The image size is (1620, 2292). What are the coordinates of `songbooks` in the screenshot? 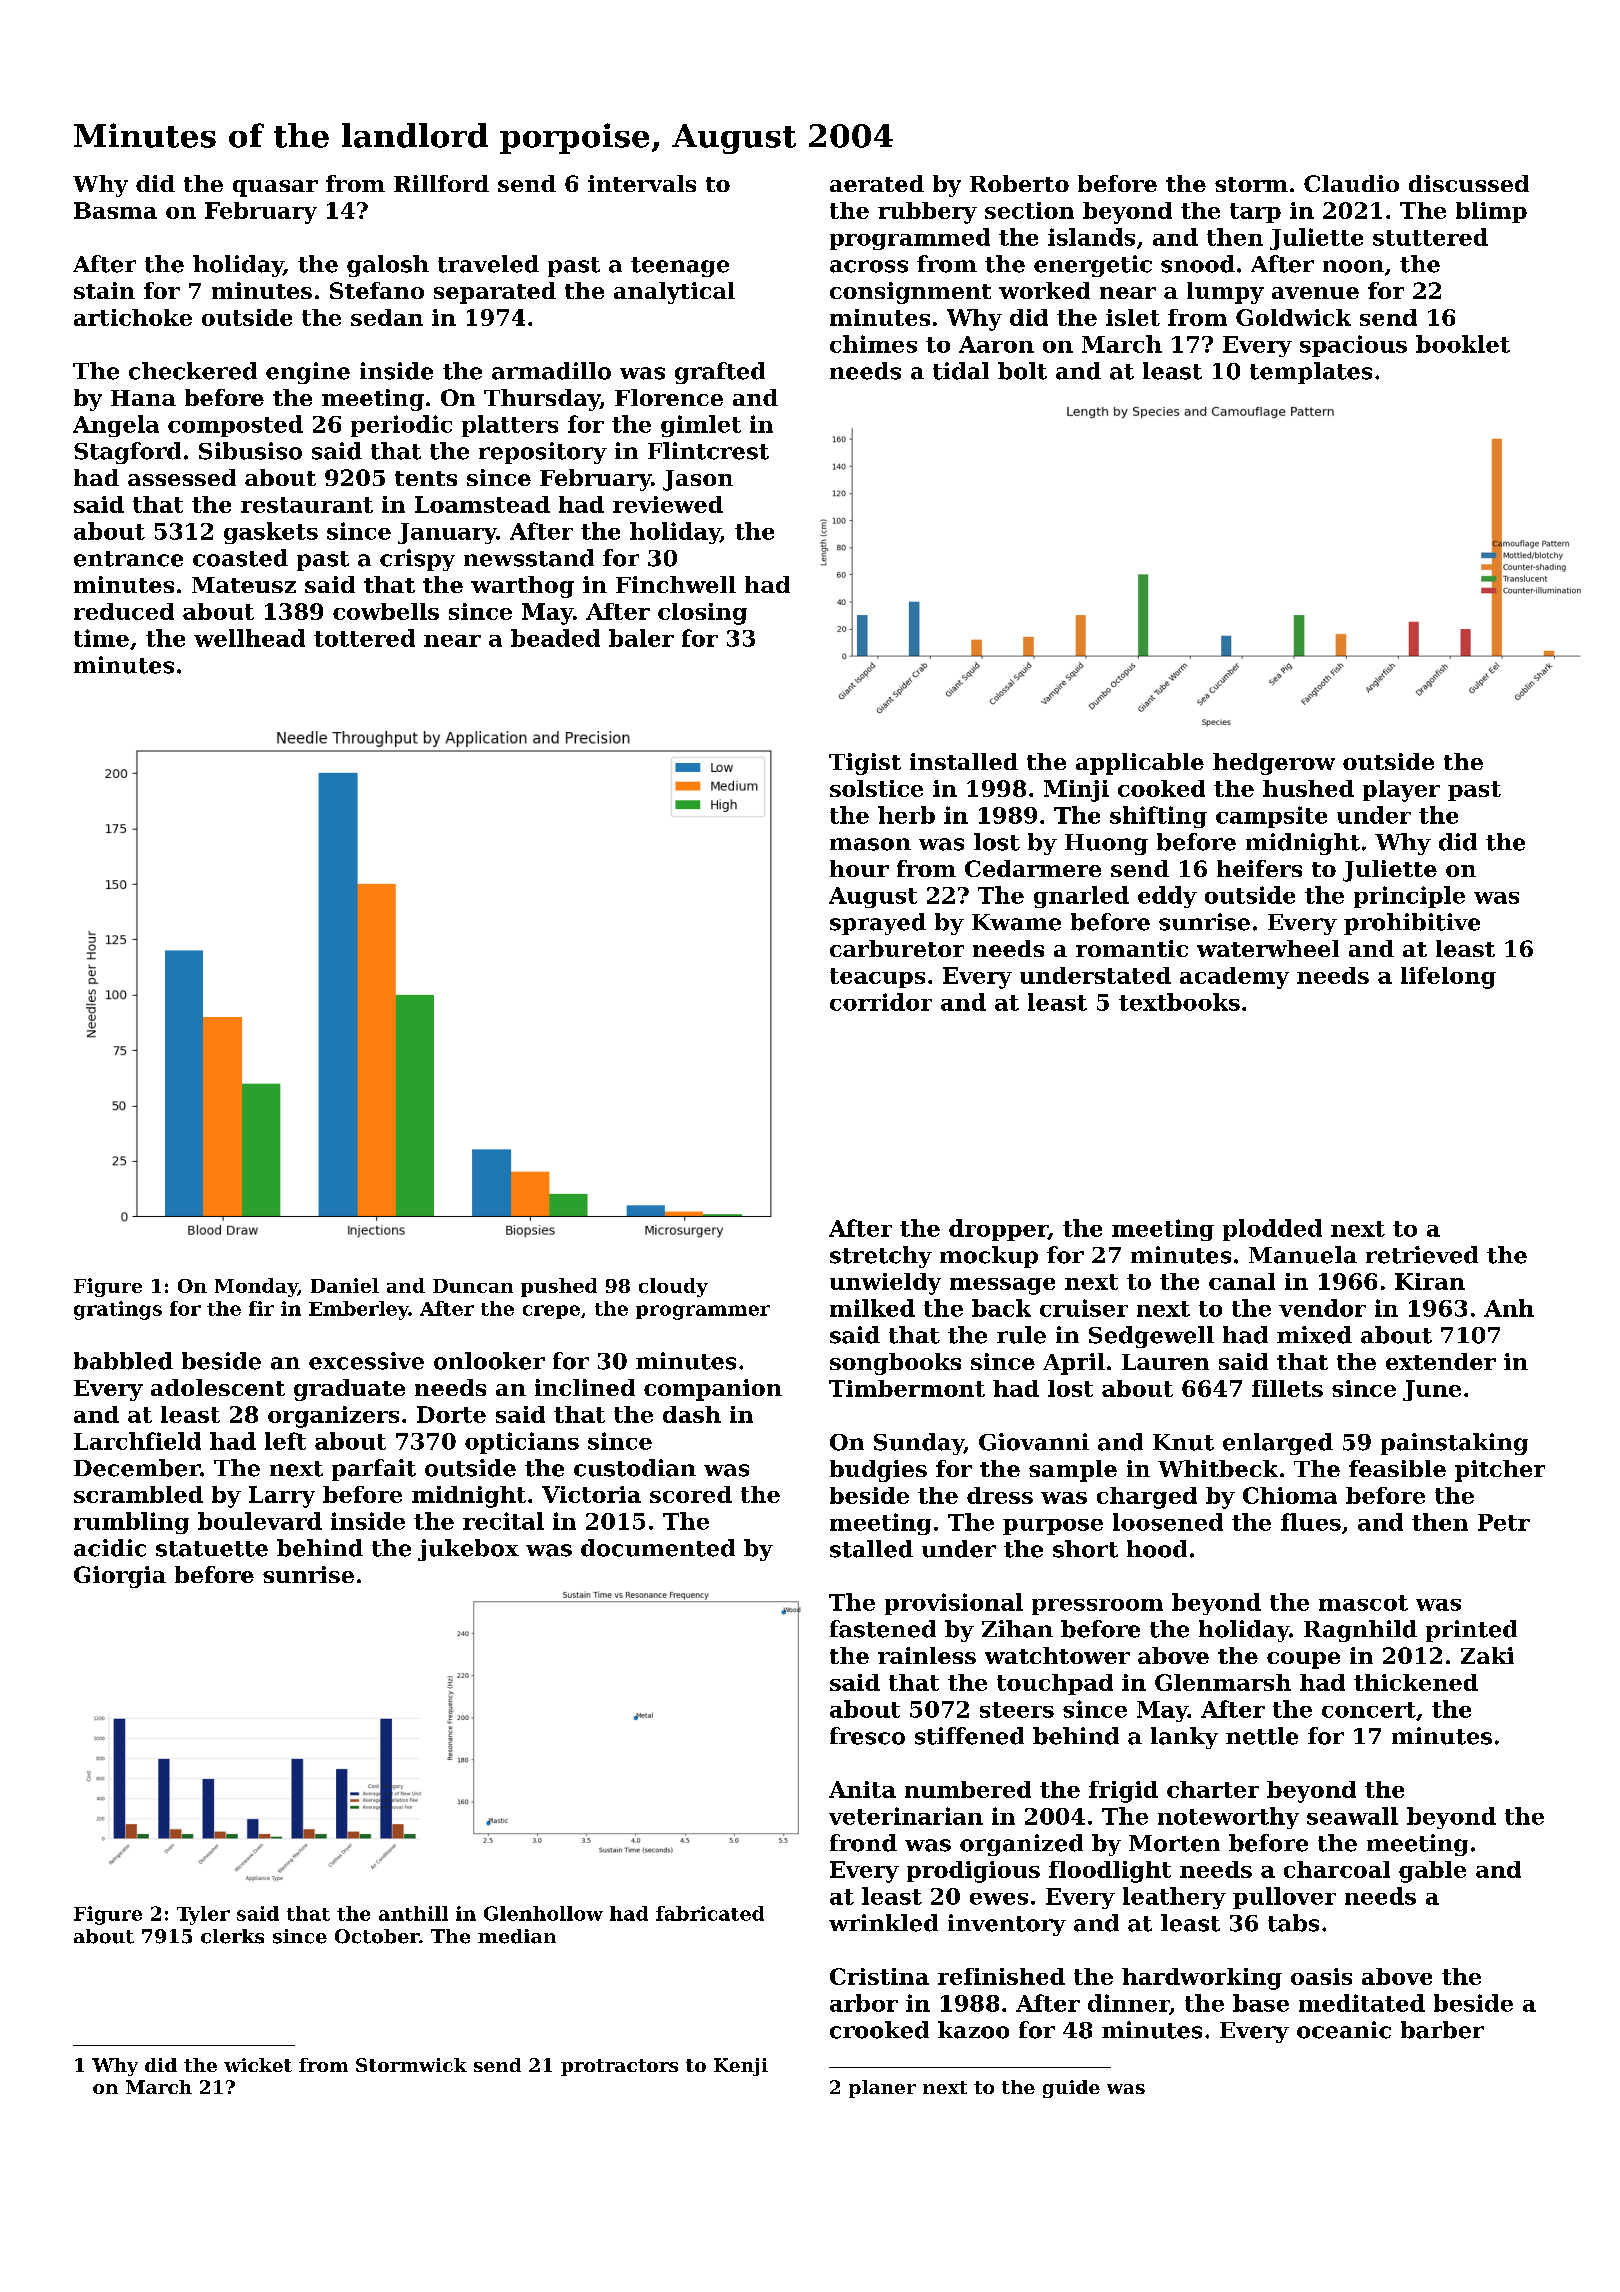 It's located at (895, 1364).
